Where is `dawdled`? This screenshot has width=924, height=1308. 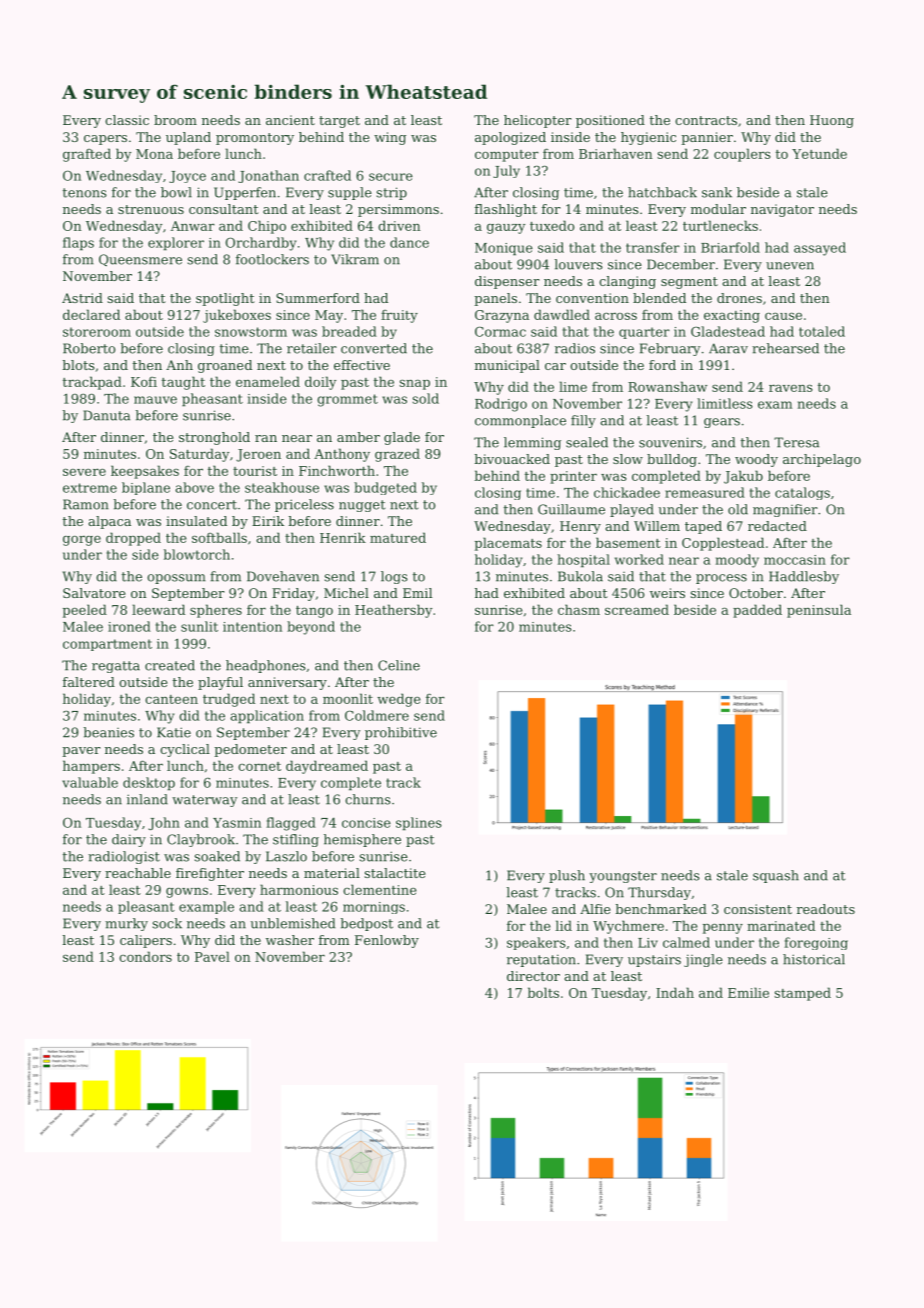
dawdled is located at coordinates (562, 314).
